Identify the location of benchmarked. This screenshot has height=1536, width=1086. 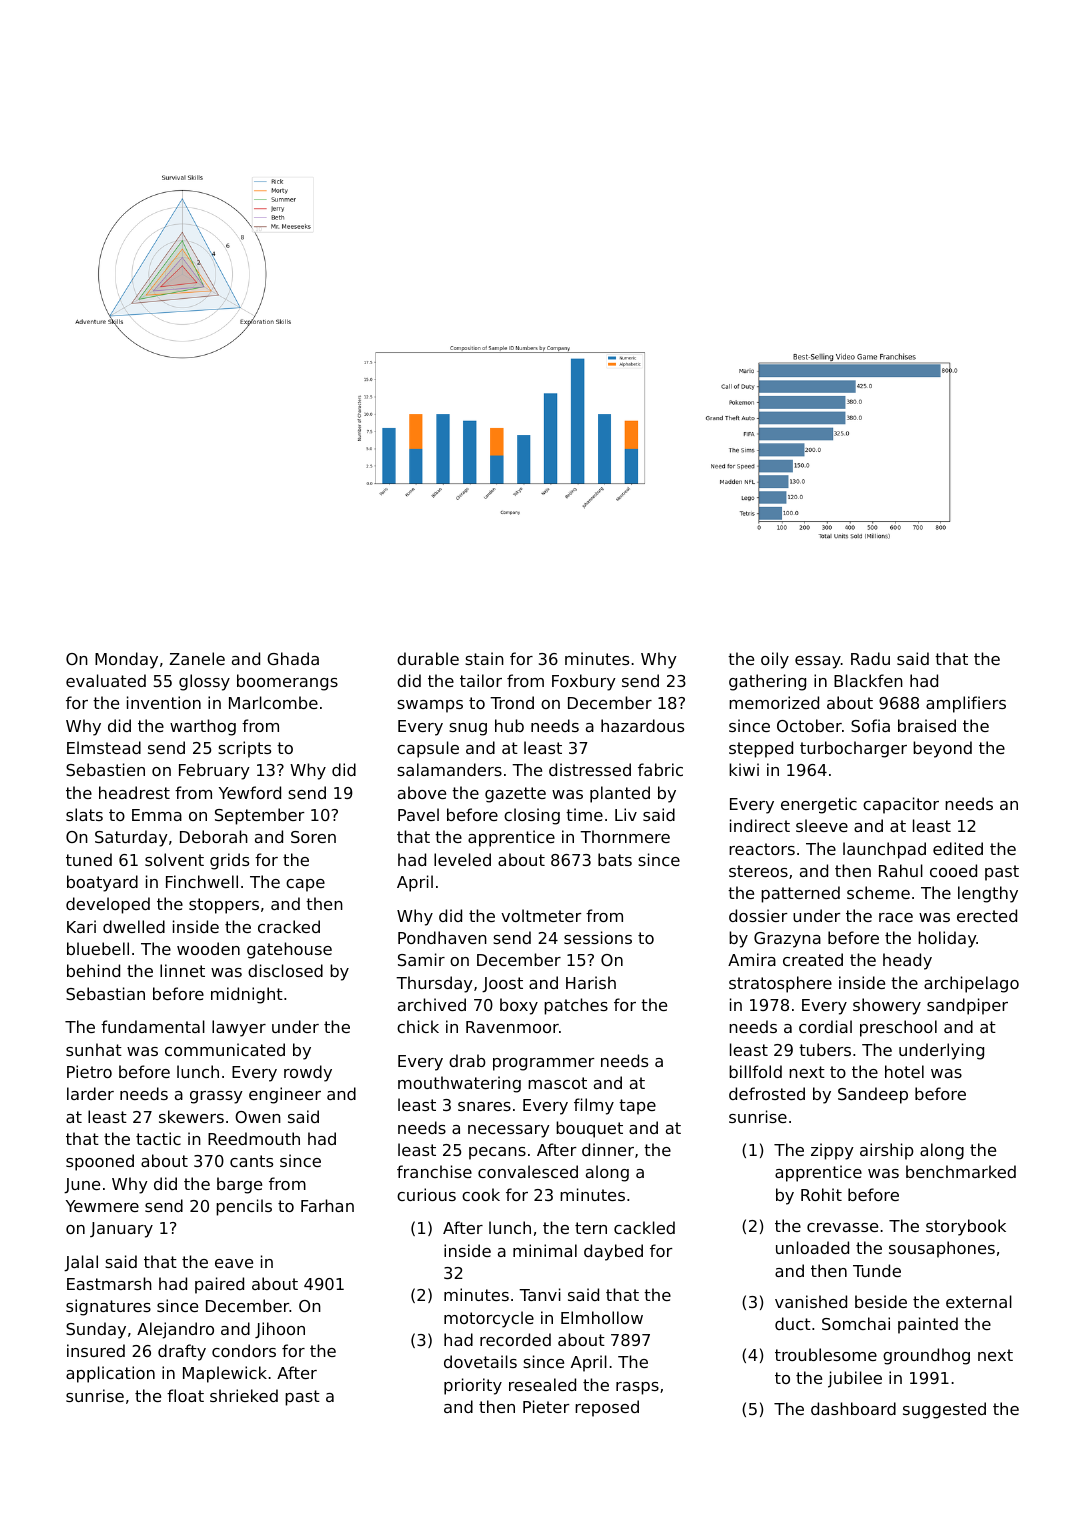
(961, 1171).
